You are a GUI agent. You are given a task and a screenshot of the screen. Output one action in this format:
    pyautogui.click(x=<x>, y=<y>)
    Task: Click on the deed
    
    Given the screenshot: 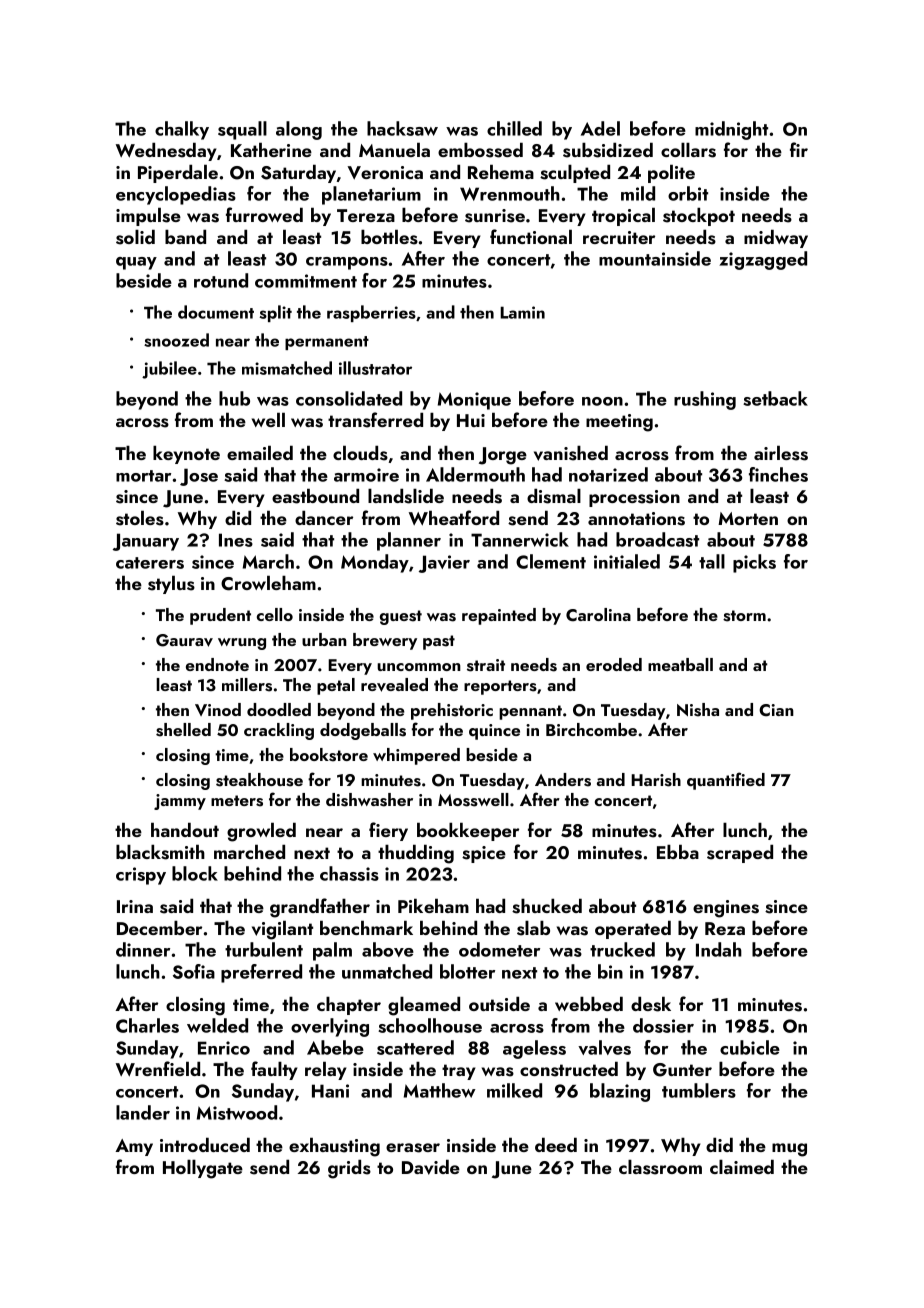 What is the action you would take?
    pyautogui.click(x=556, y=1145)
